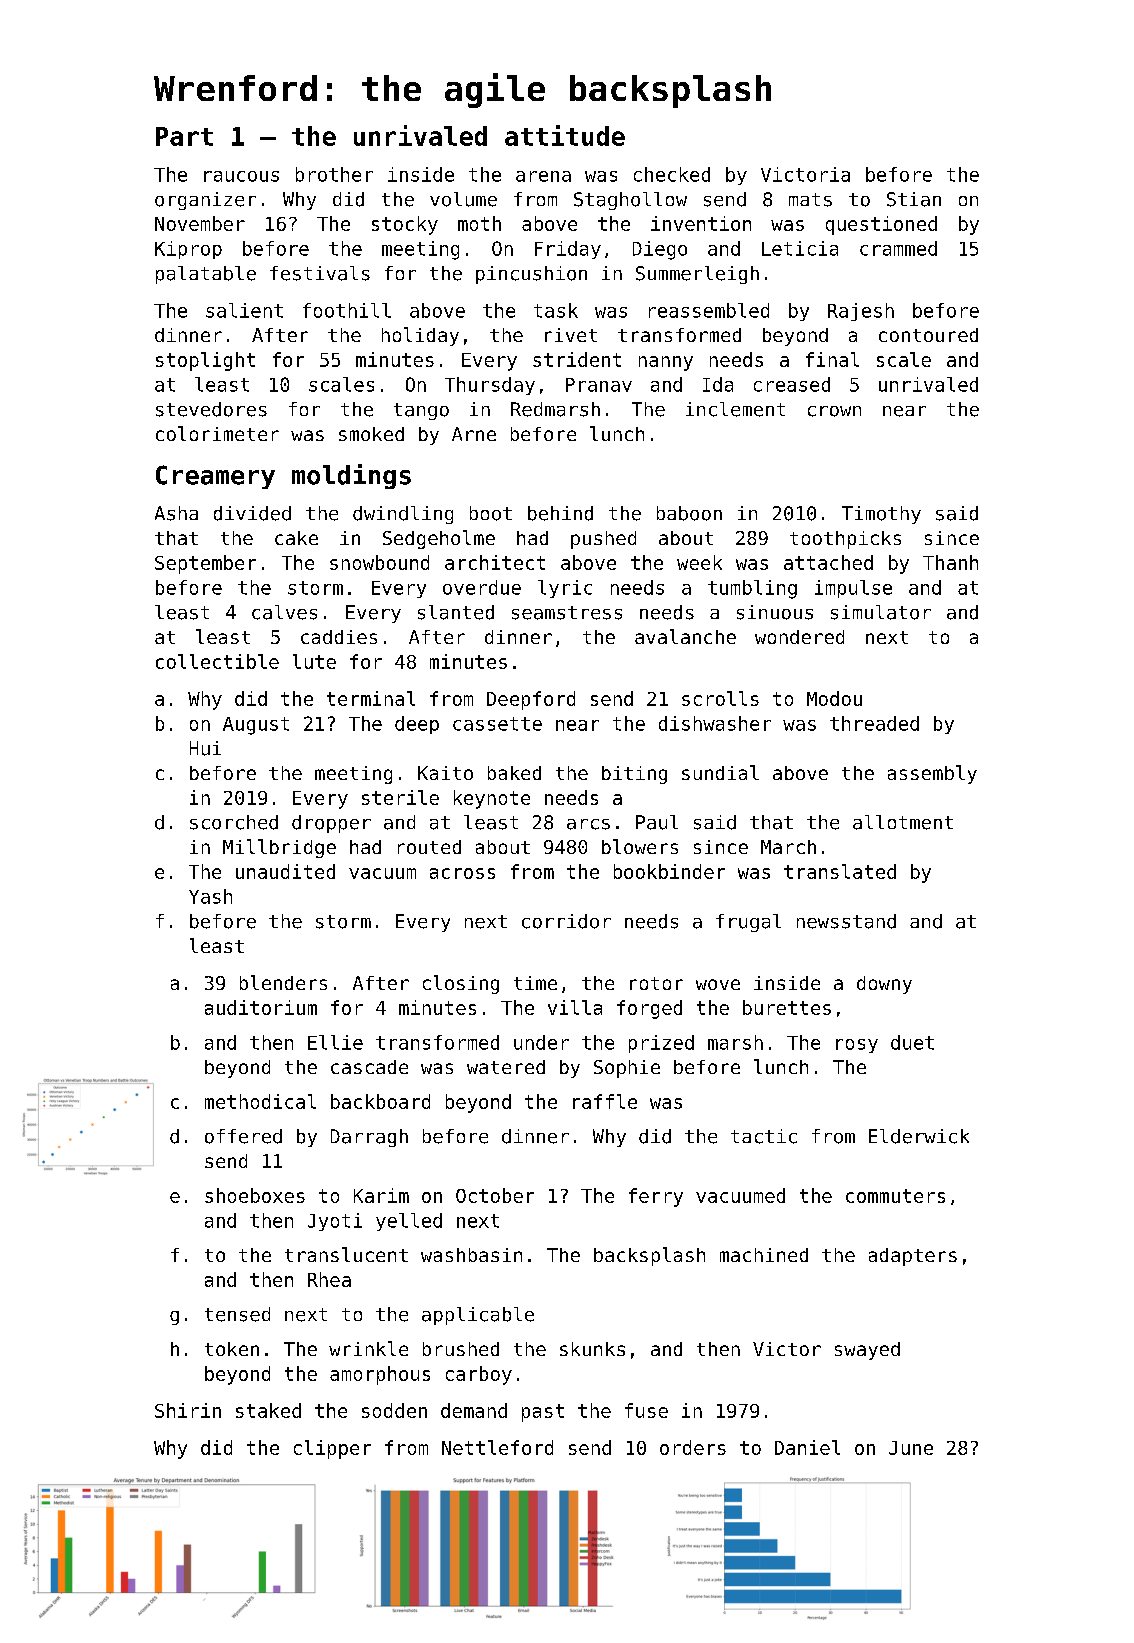 The width and height of the page is (1134, 1643). What do you see at coordinates (284, 612) in the page?
I see `calves` at bounding box center [284, 612].
